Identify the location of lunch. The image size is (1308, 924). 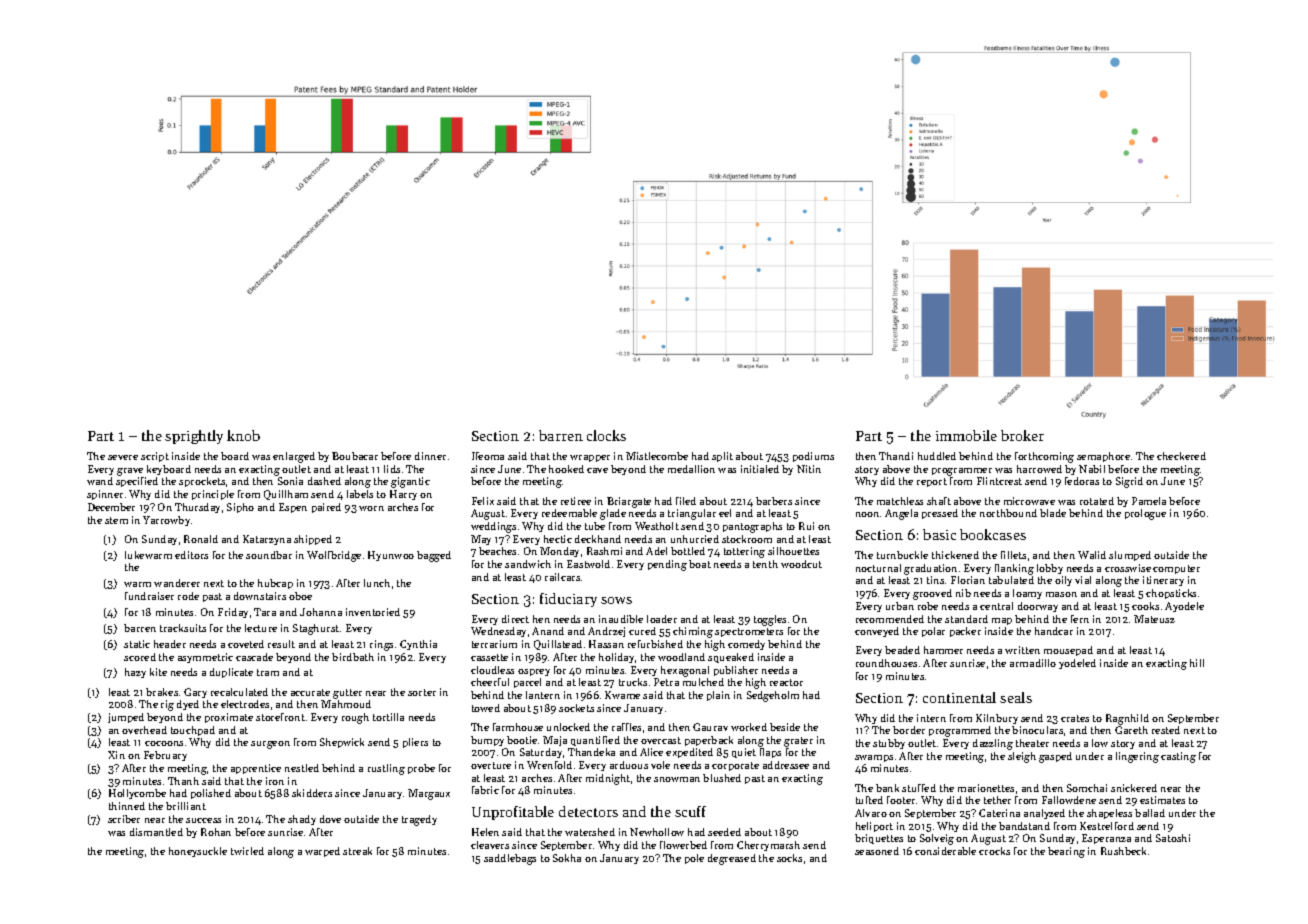
(377, 583).
